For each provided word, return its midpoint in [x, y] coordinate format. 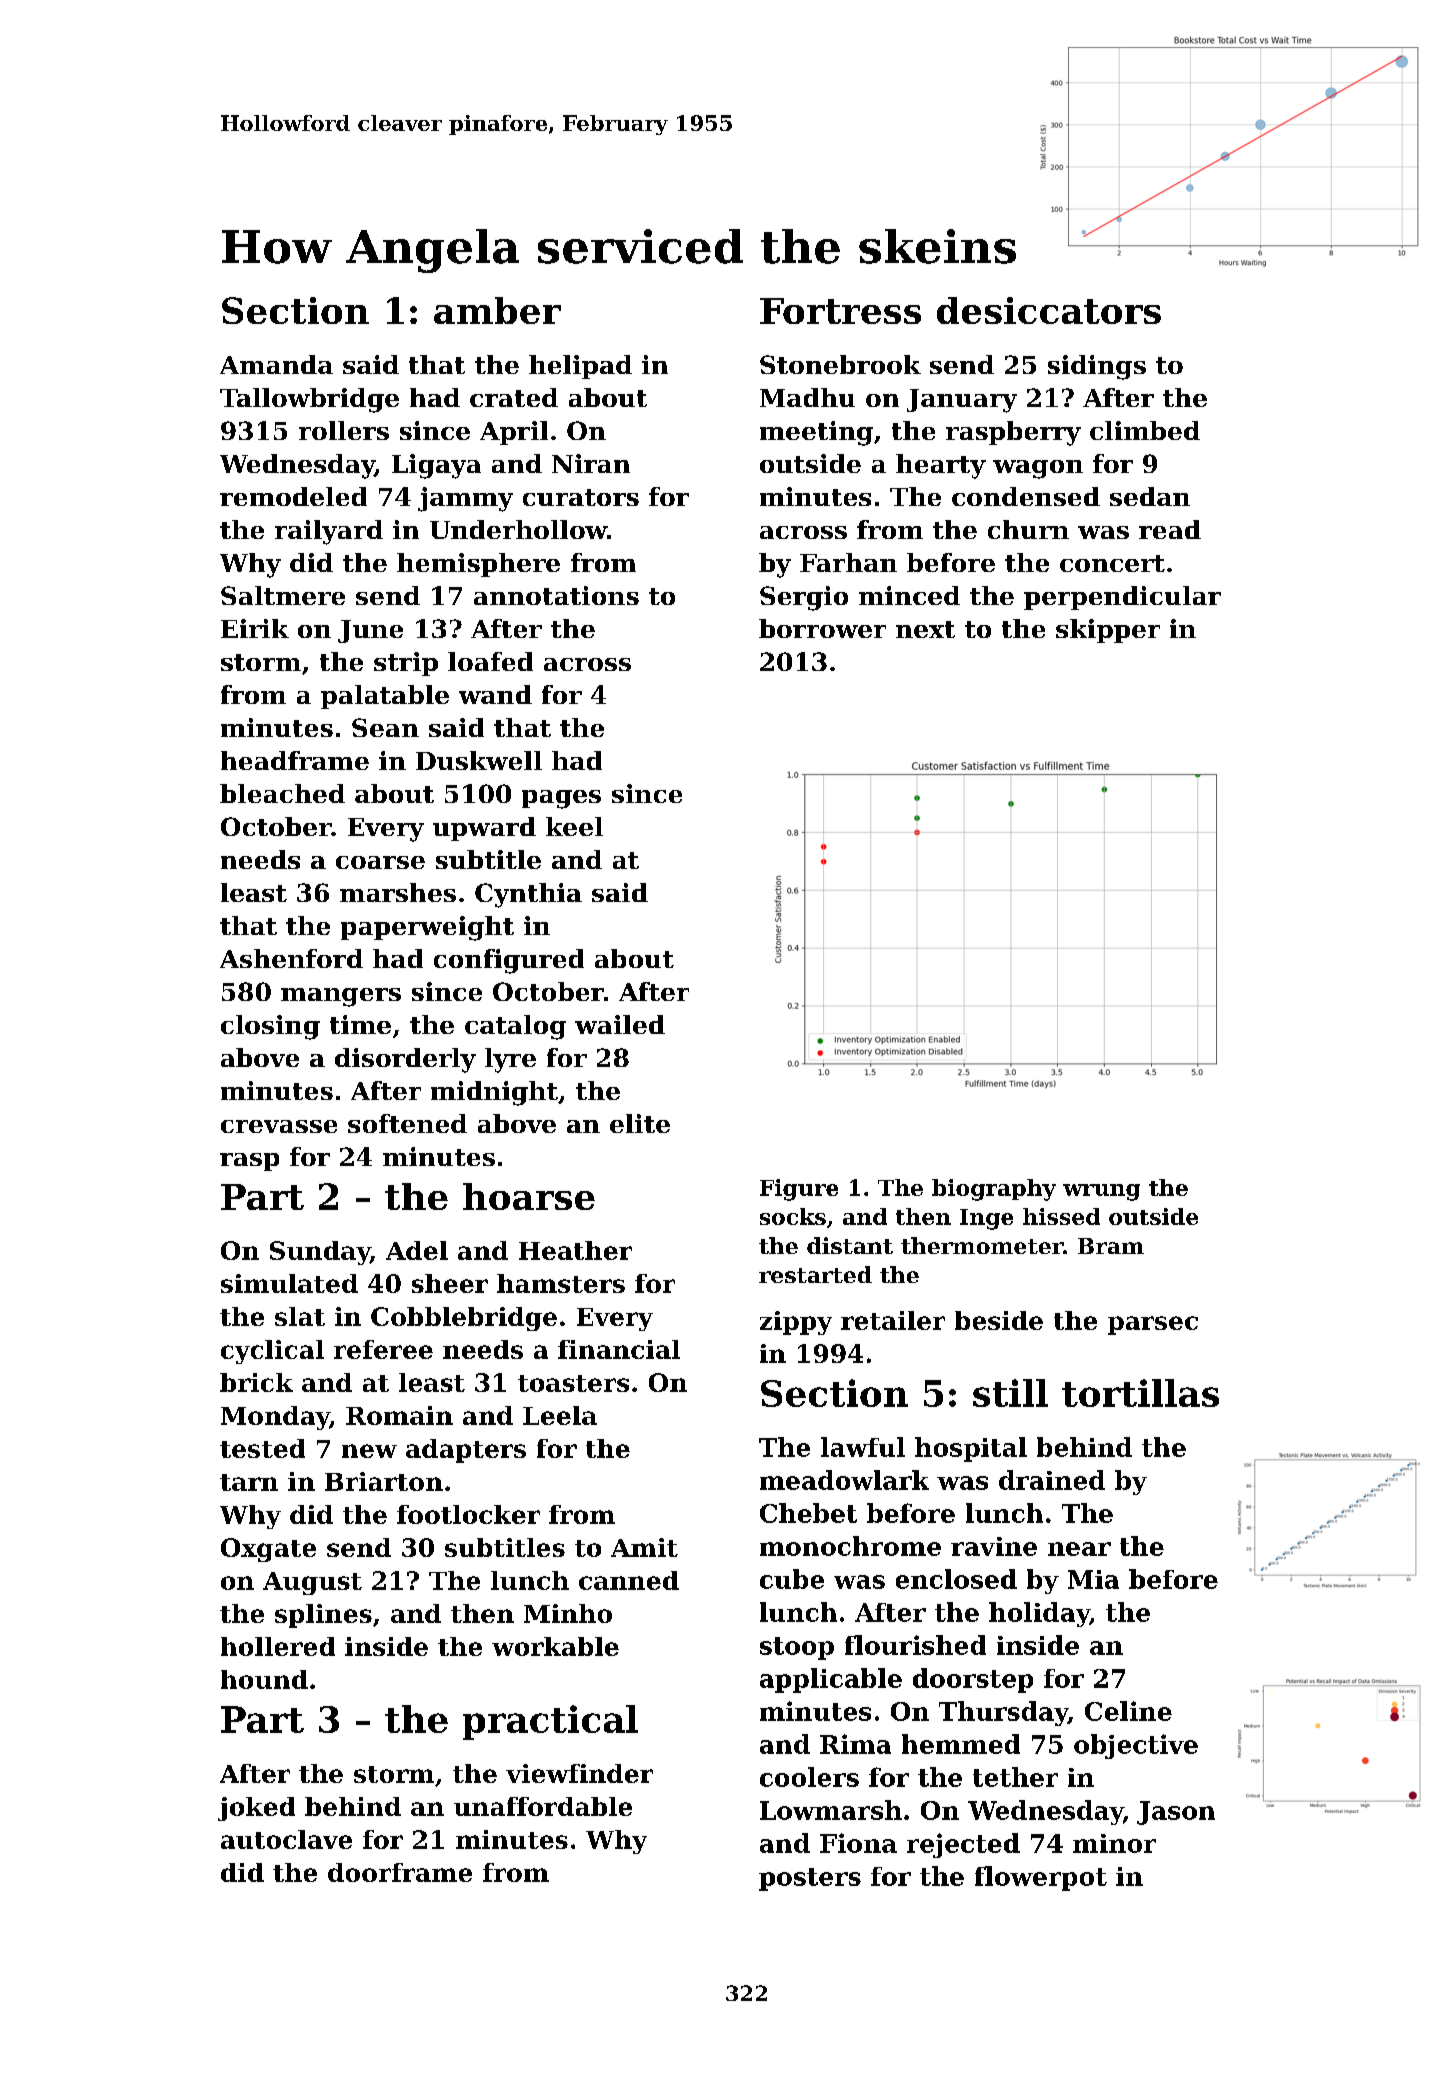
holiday [1039, 1614]
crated [514, 397]
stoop [797, 1648]
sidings [1097, 367]
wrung [1101, 1192]
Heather [575, 1250]
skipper [1108, 631]
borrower [822, 628]
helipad [580, 367]
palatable [385, 697]
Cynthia [528, 895]
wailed [620, 1024]
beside [999, 1320]
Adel [417, 1250]
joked [256, 1809]
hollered [278, 1646]
